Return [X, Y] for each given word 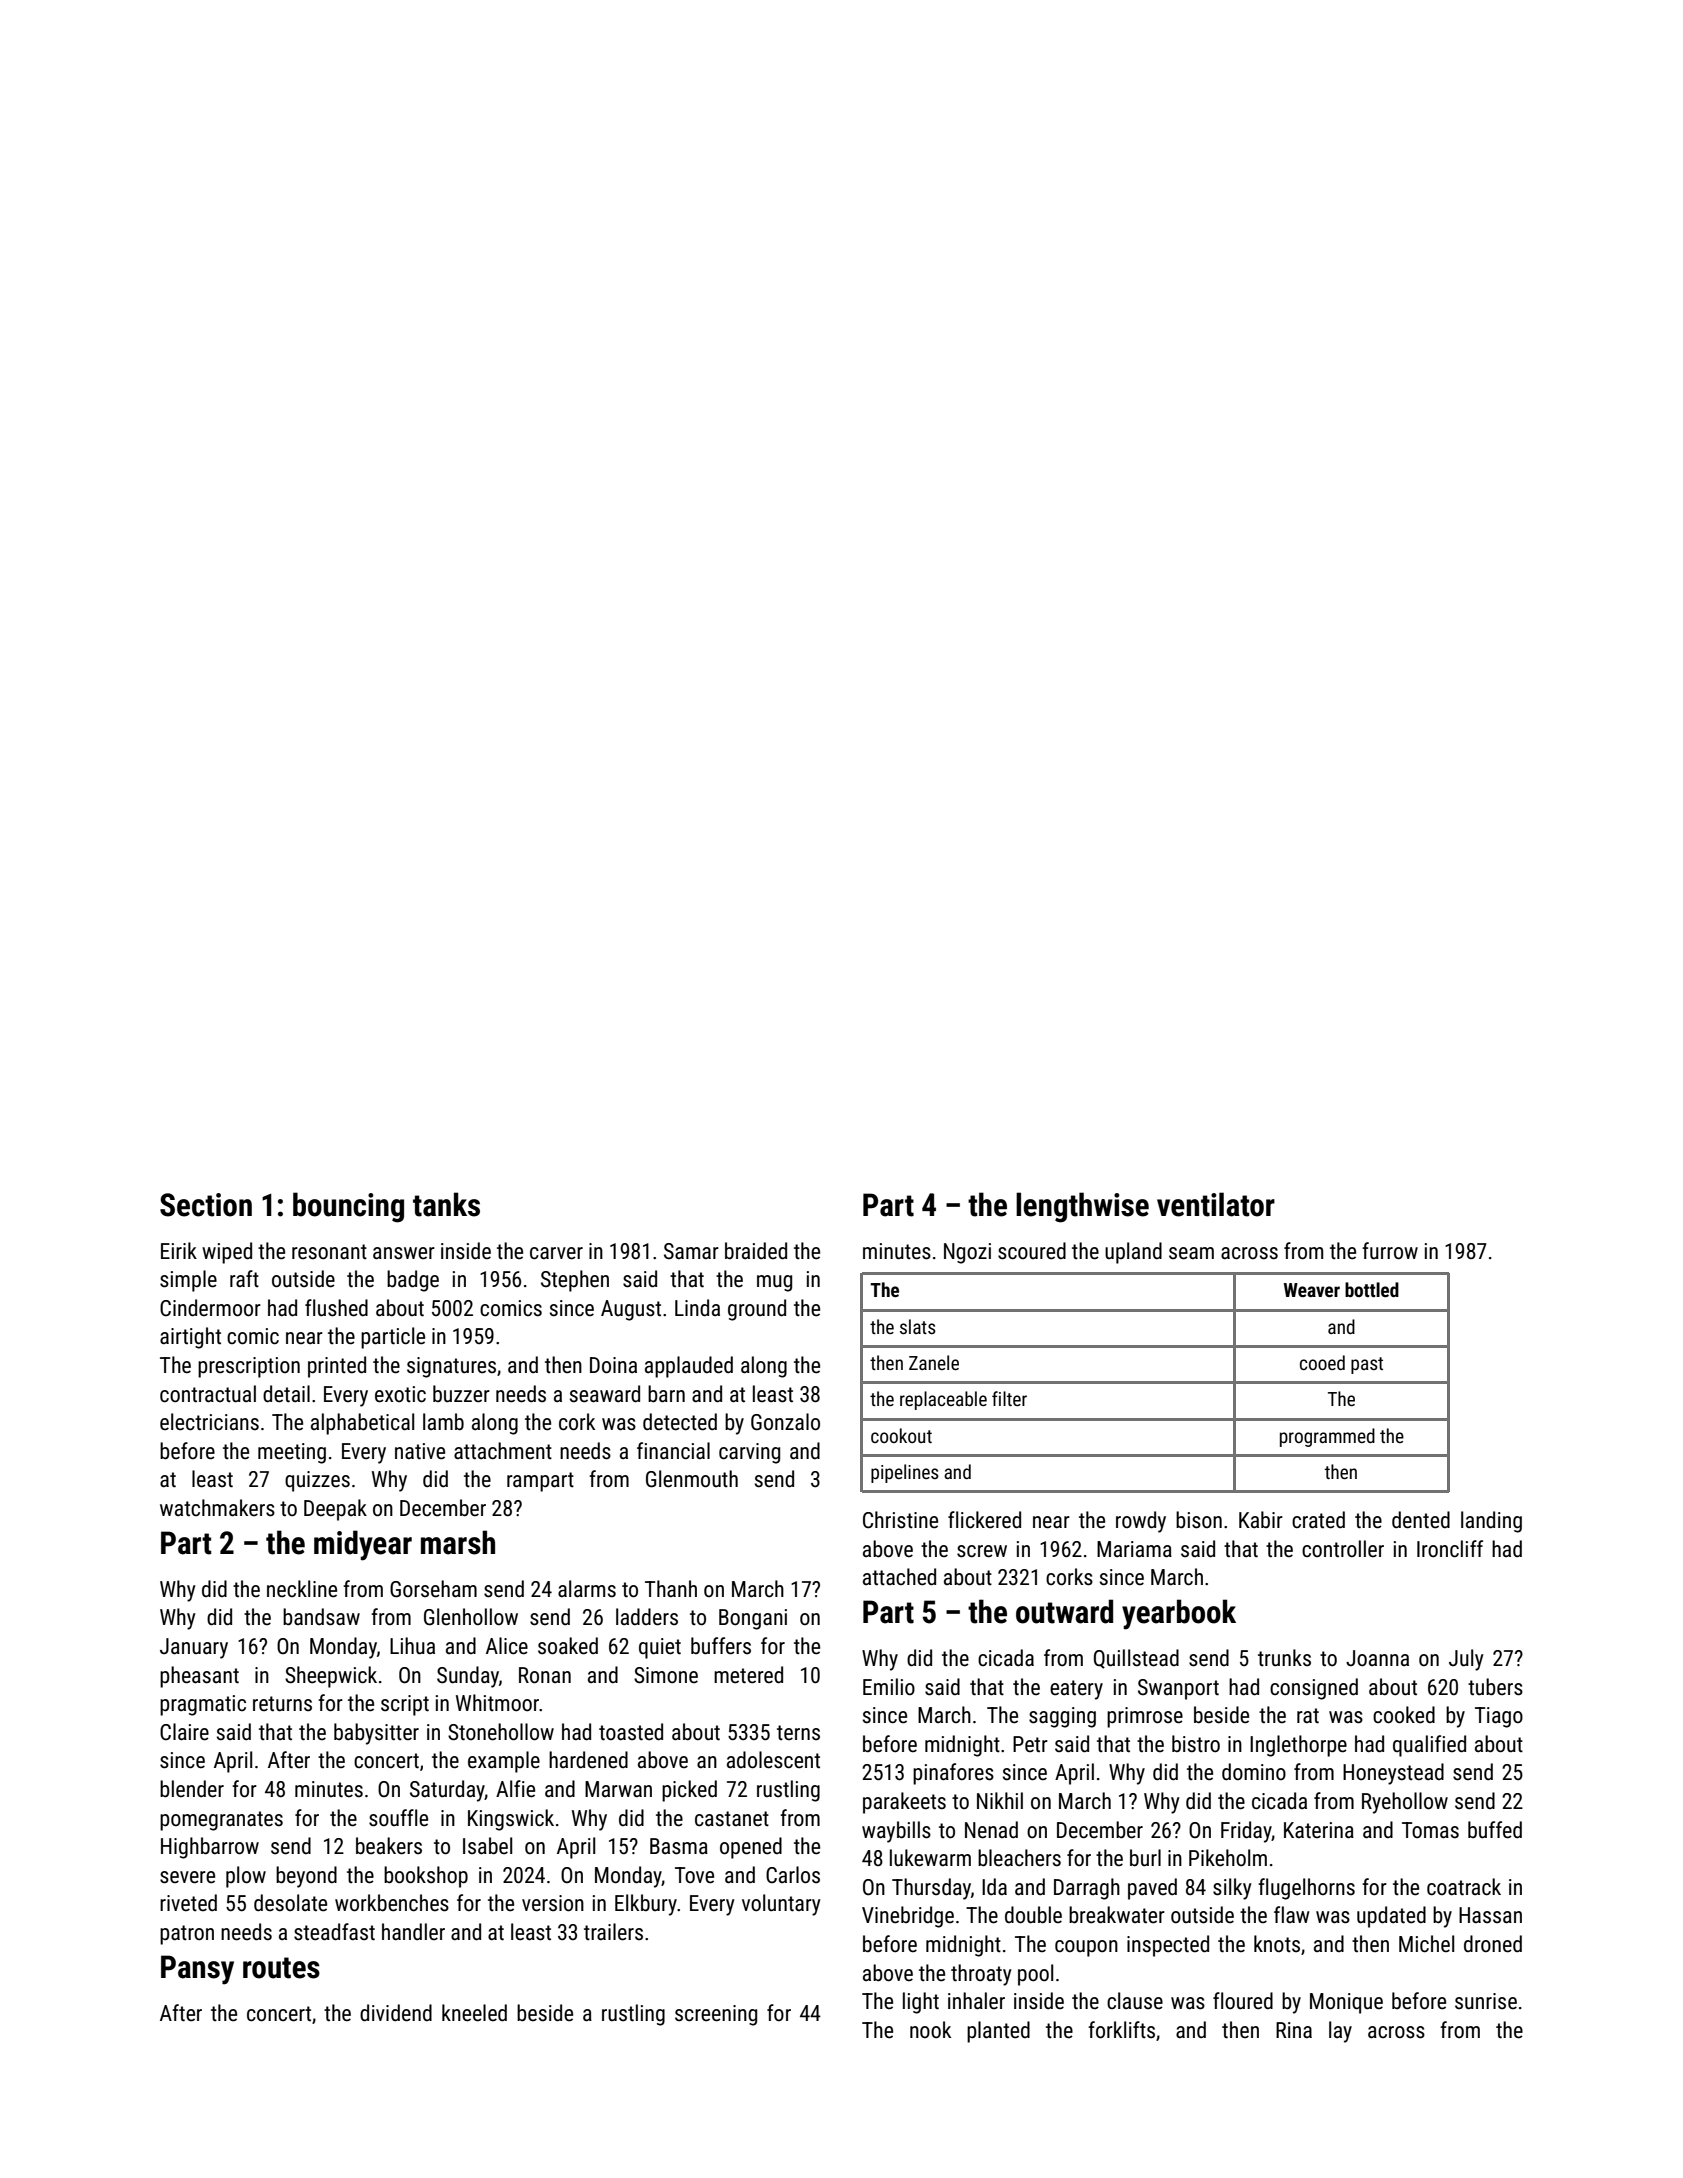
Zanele [934, 1362]
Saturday [447, 1791]
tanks [446, 1204]
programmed [1327, 1437]
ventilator [1216, 1204]
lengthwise [1082, 1207]
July [1466, 1660]
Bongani [753, 1619]
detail [286, 1394]
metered [748, 1675]
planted [998, 2032]
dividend [396, 2013]
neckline [302, 1589]
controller [1343, 1549]
